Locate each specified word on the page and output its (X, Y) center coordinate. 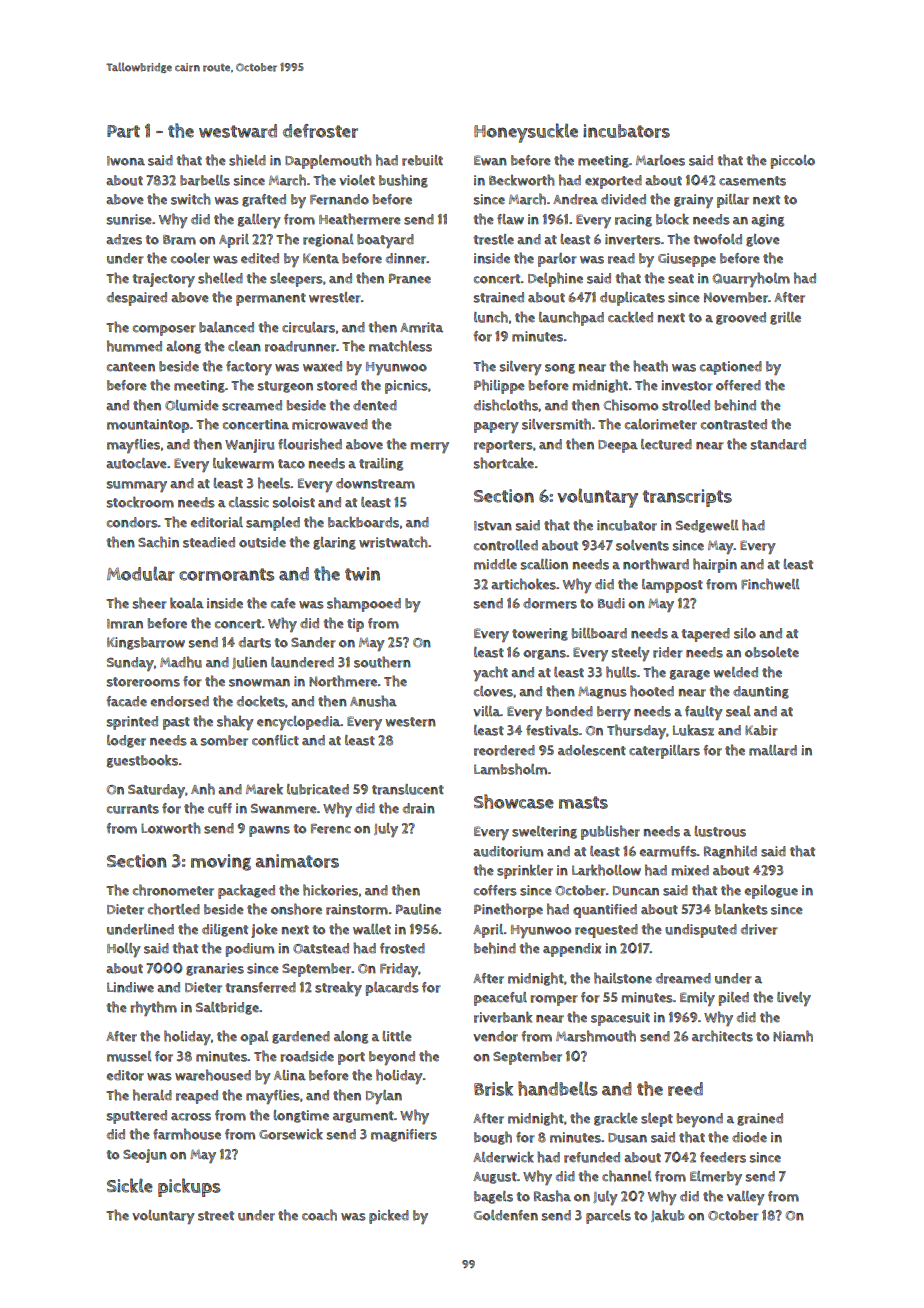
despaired (137, 299)
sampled (273, 524)
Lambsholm (510, 769)
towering (540, 634)
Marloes (660, 160)
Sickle (130, 1185)
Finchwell (770, 584)
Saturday (156, 791)
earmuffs (668, 851)
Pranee (410, 278)
